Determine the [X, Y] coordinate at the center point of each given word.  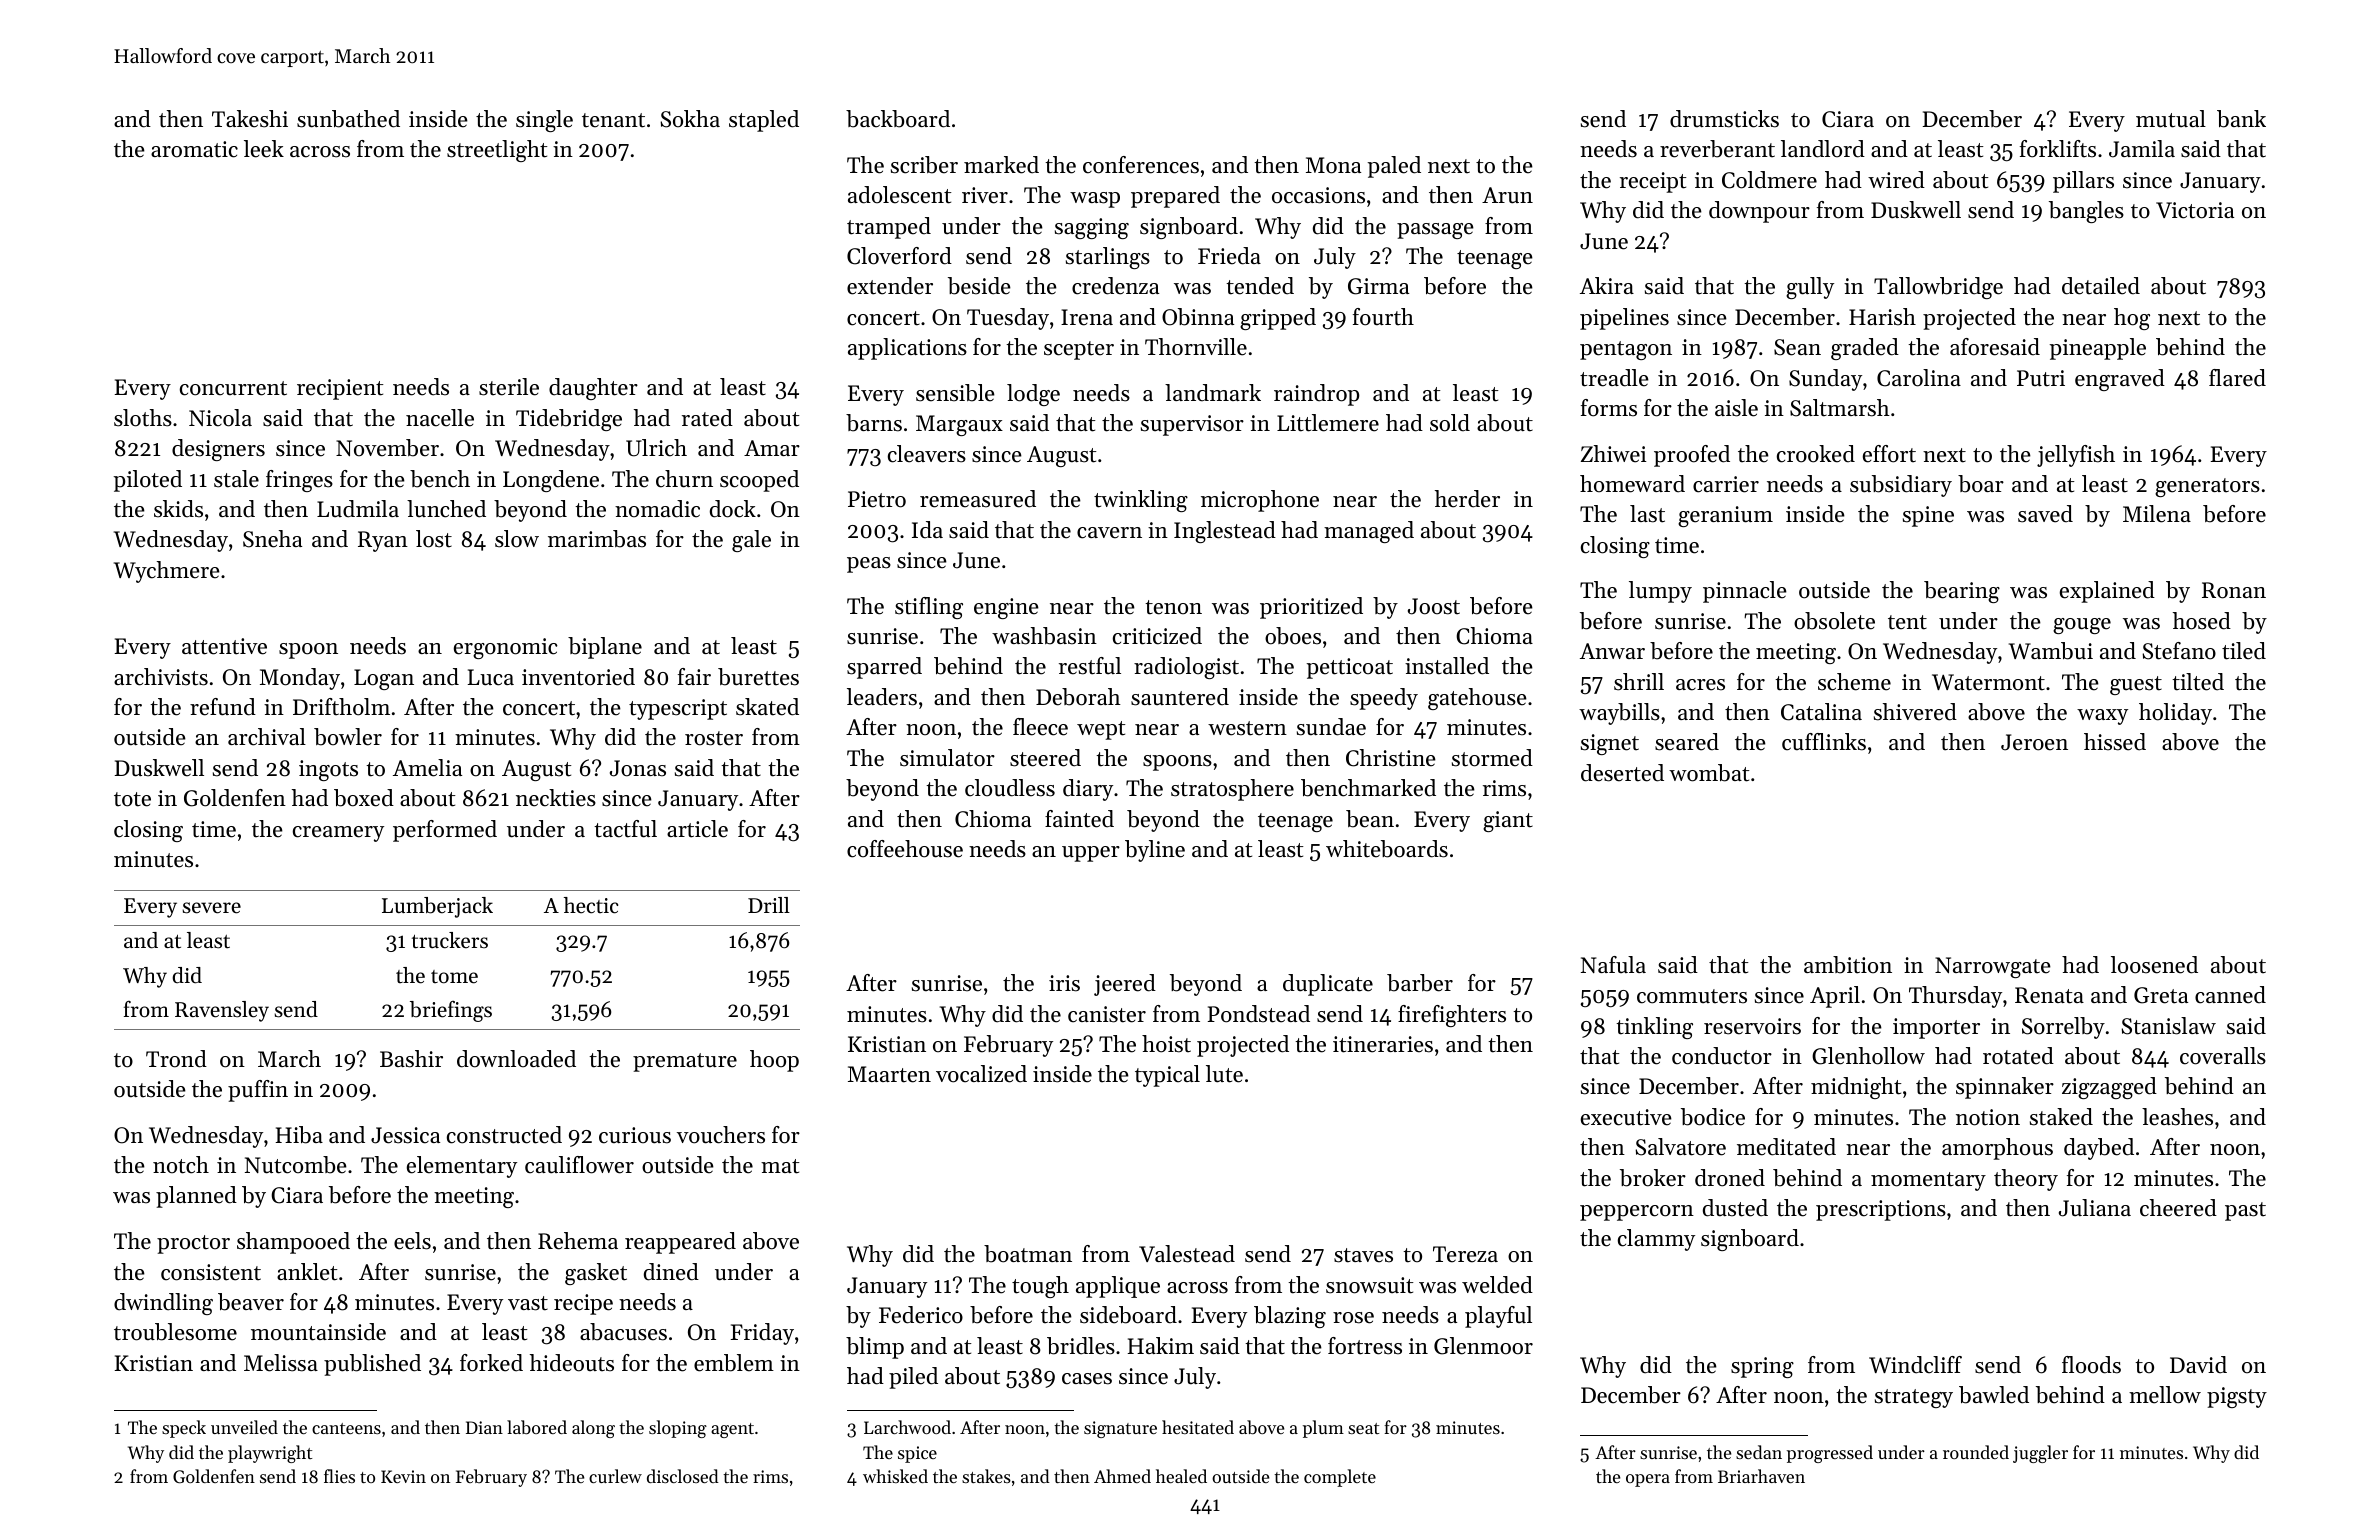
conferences [1141, 165]
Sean [1797, 347]
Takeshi [250, 119]
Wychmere [167, 572]
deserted [1622, 773]
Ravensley [222, 1011]
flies [339, 1476]
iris [1064, 983]
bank [2241, 119]
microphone [1260, 501]
